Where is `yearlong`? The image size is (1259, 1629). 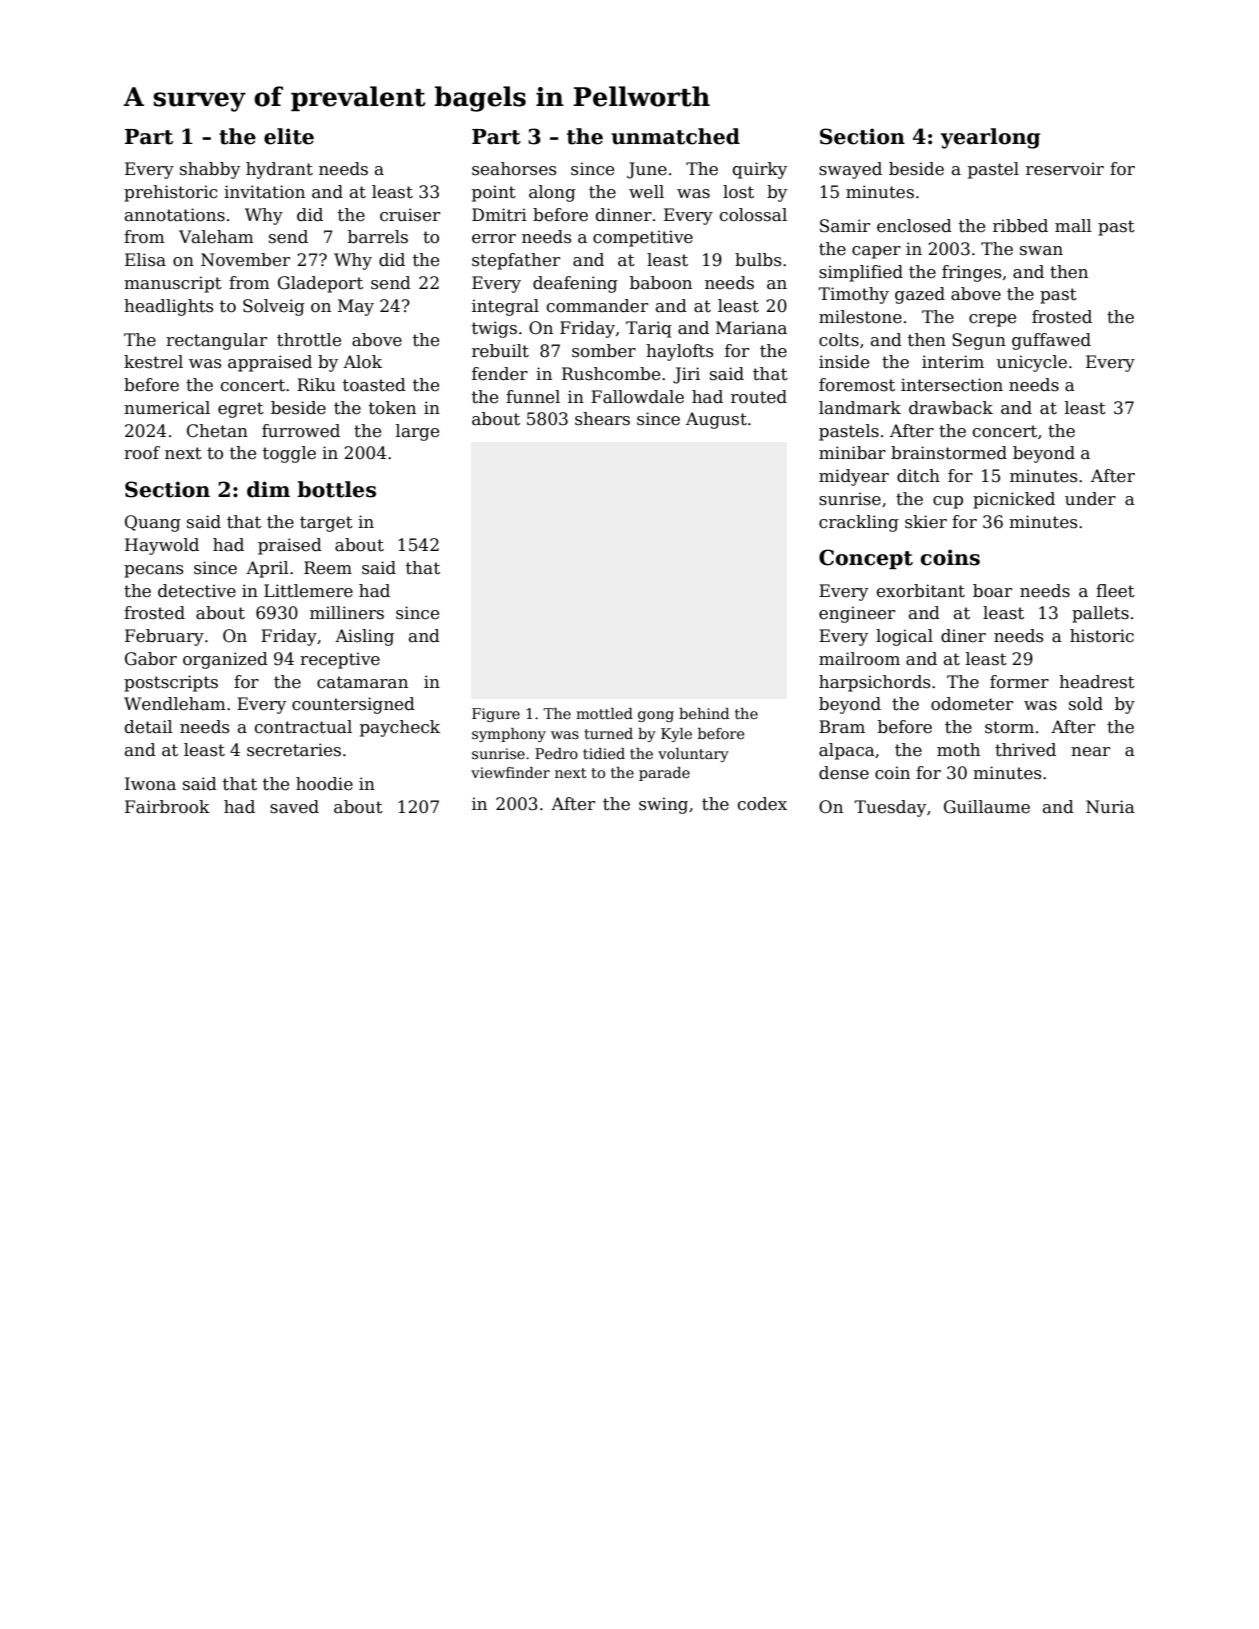 yearlong is located at coordinates (990, 138).
